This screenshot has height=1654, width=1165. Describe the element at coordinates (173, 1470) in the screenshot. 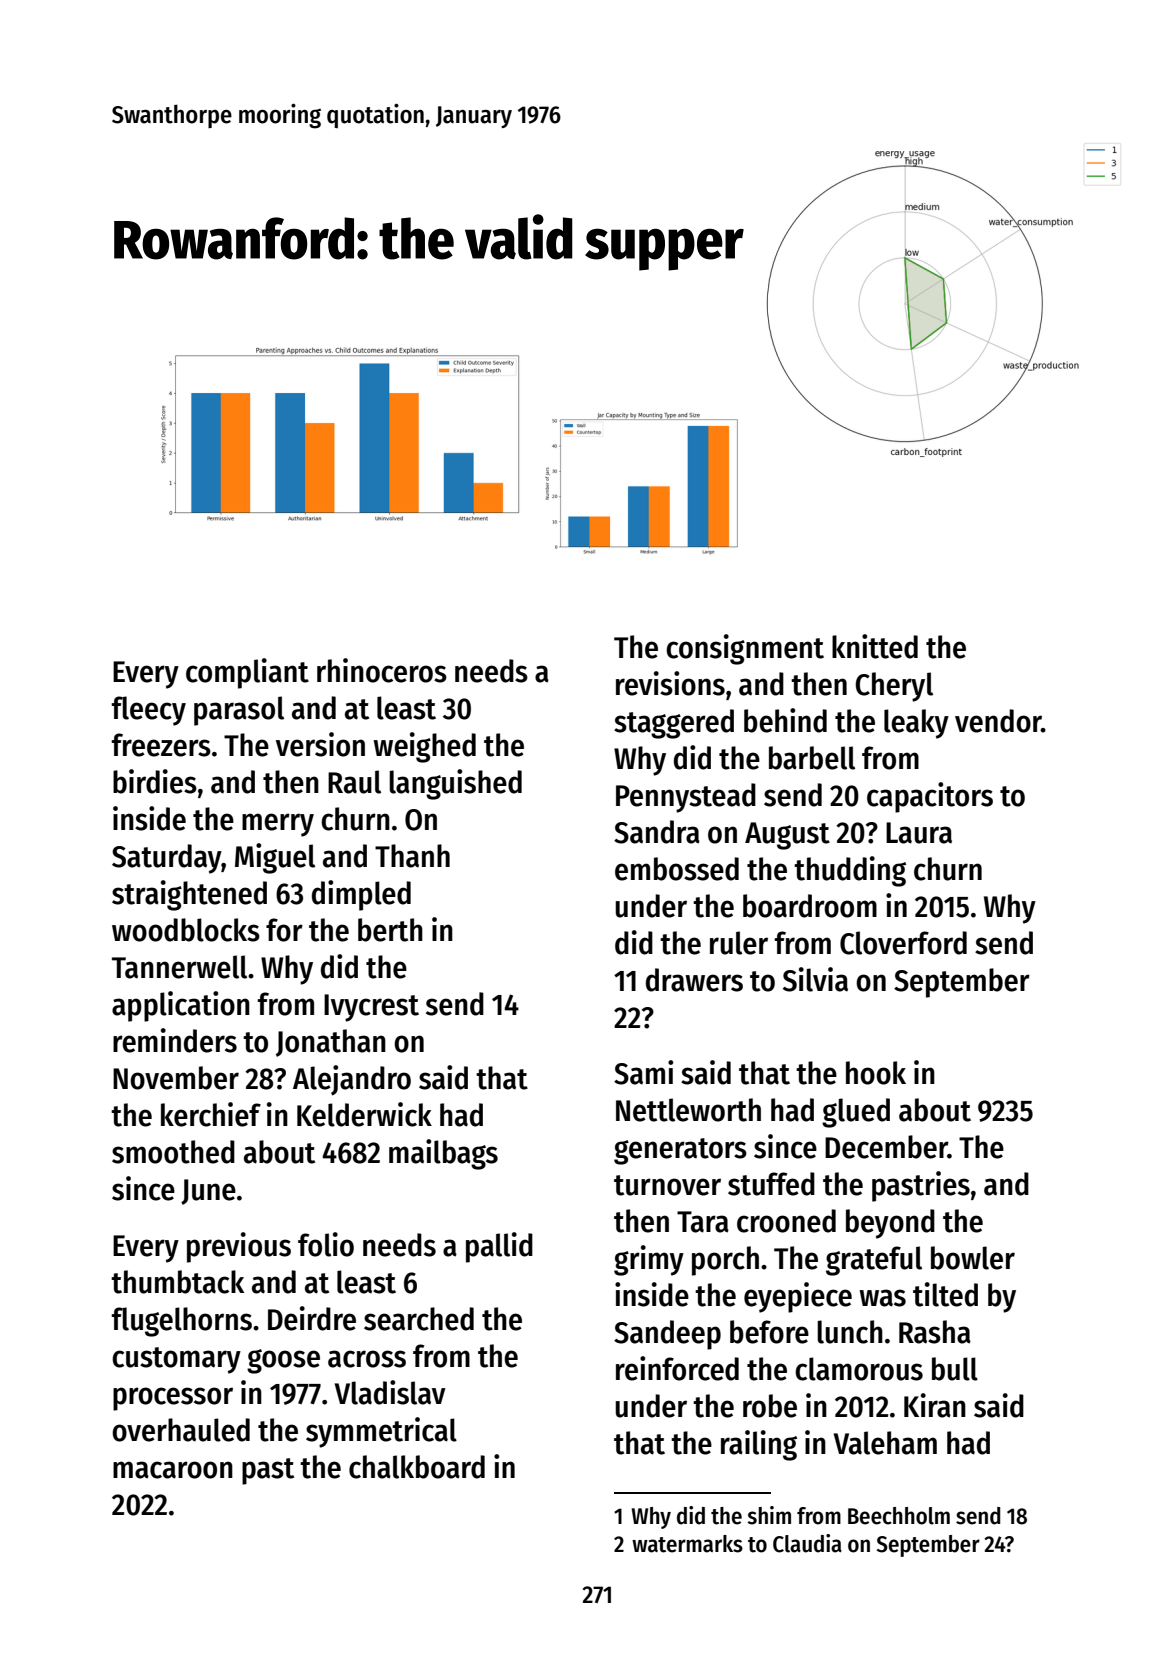

I see `macaroon` at that location.
